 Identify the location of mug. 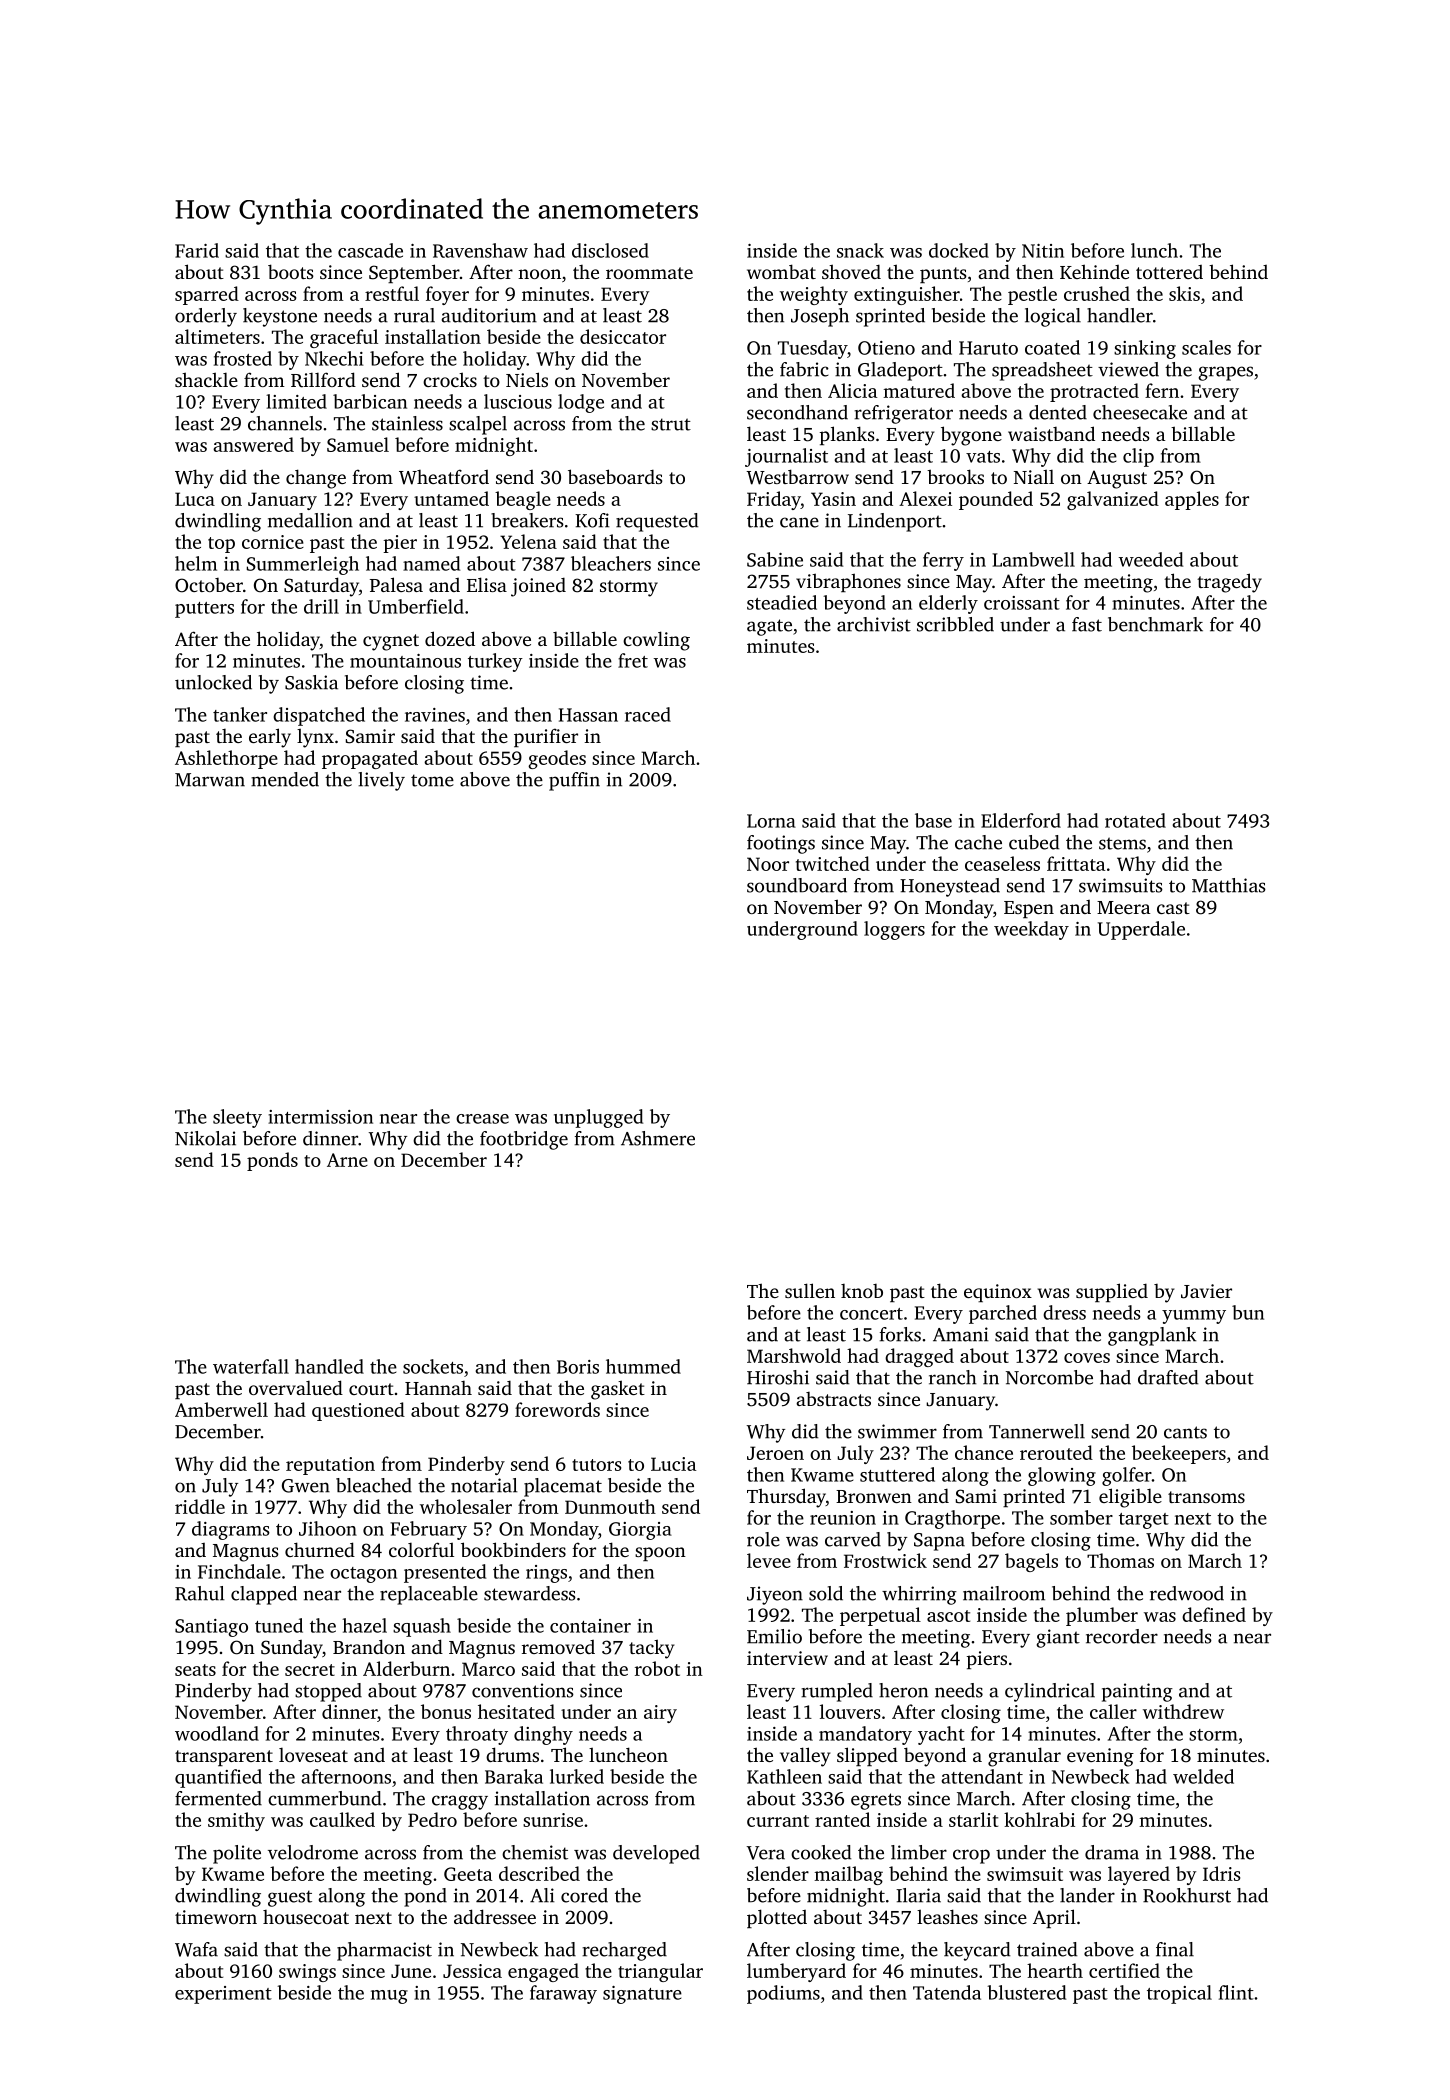
(389, 1997).
